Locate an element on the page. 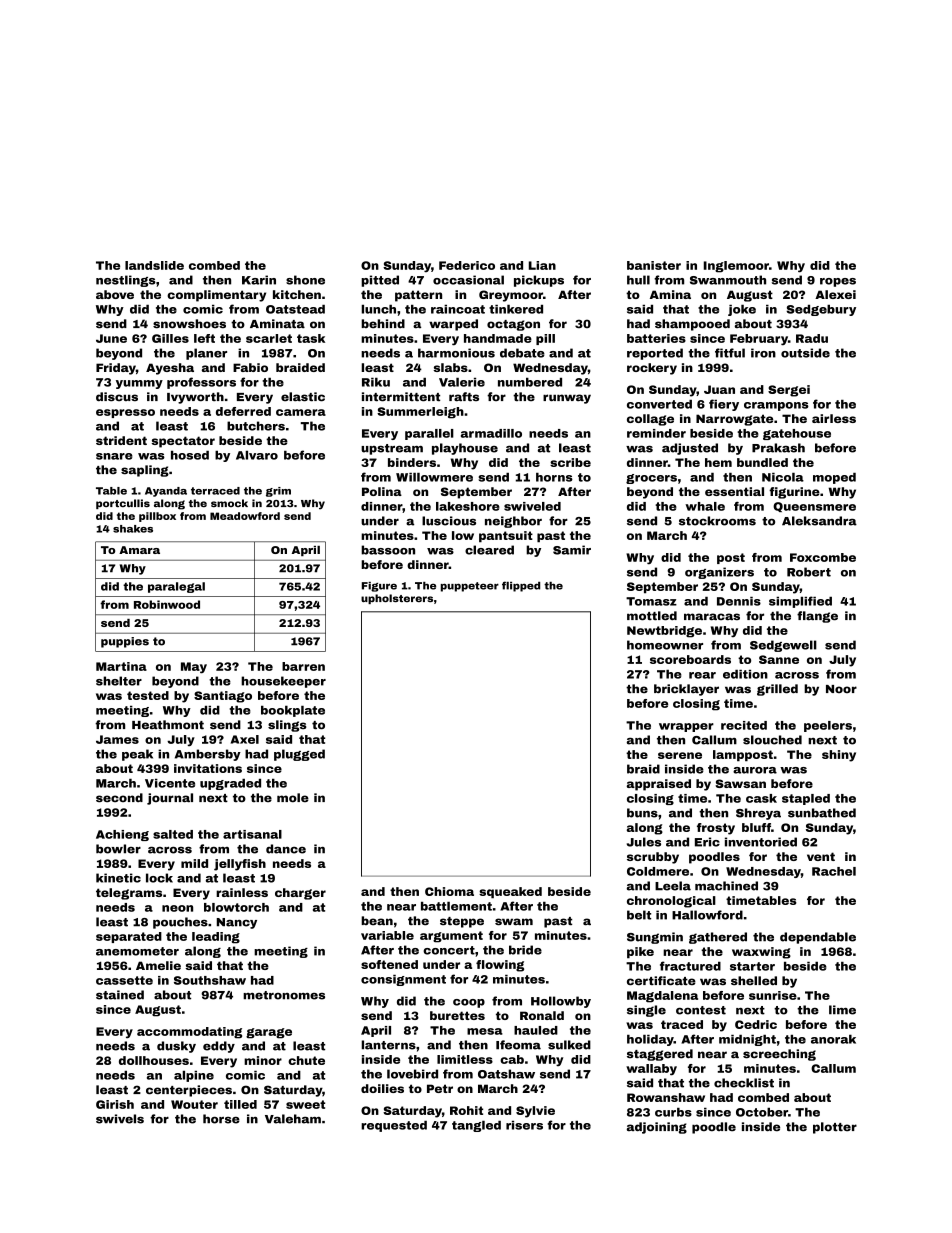  grim is located at coordinates (278, 492).
